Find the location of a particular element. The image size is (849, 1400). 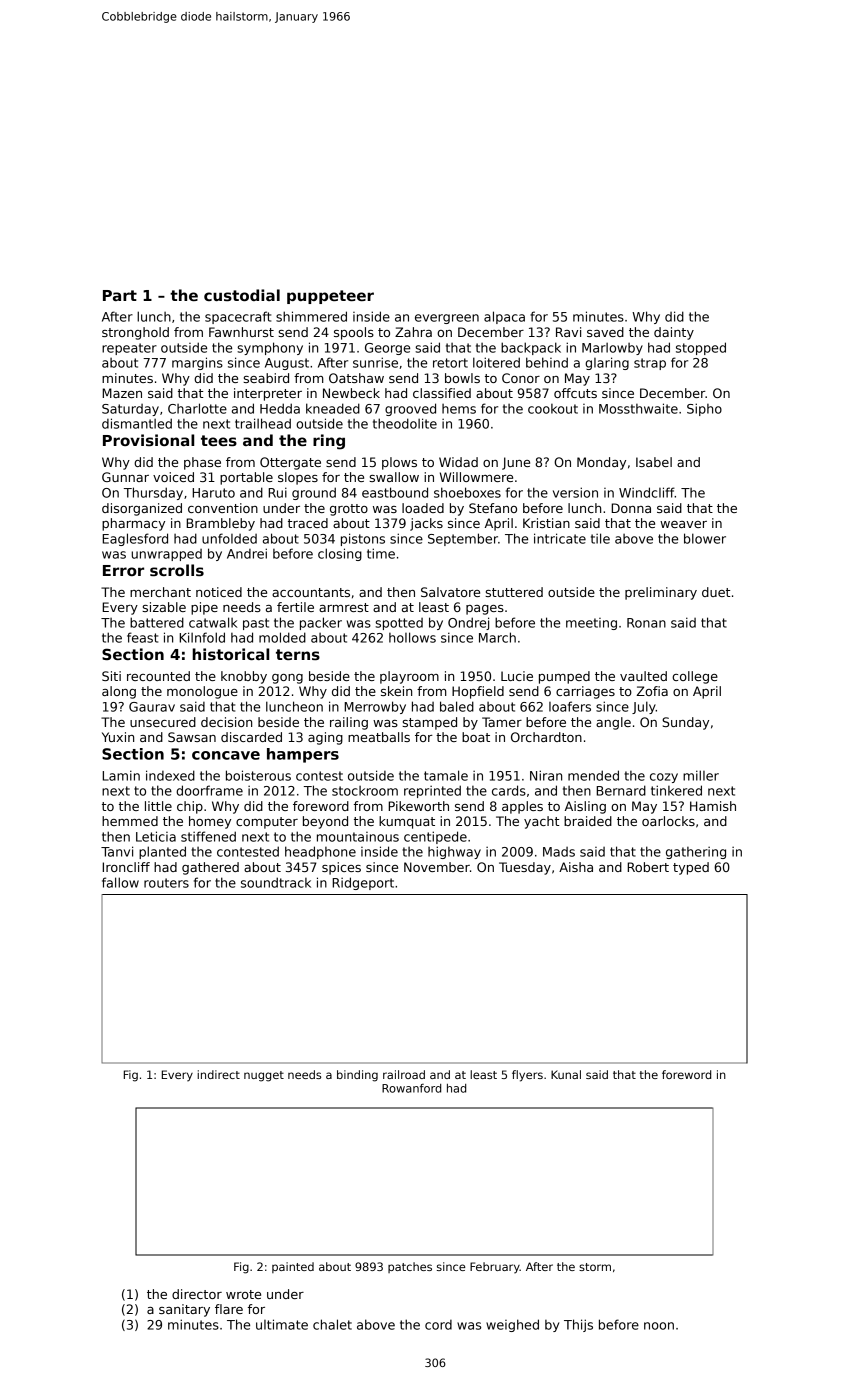

ultimate is located at coordinates (282, 1324).
